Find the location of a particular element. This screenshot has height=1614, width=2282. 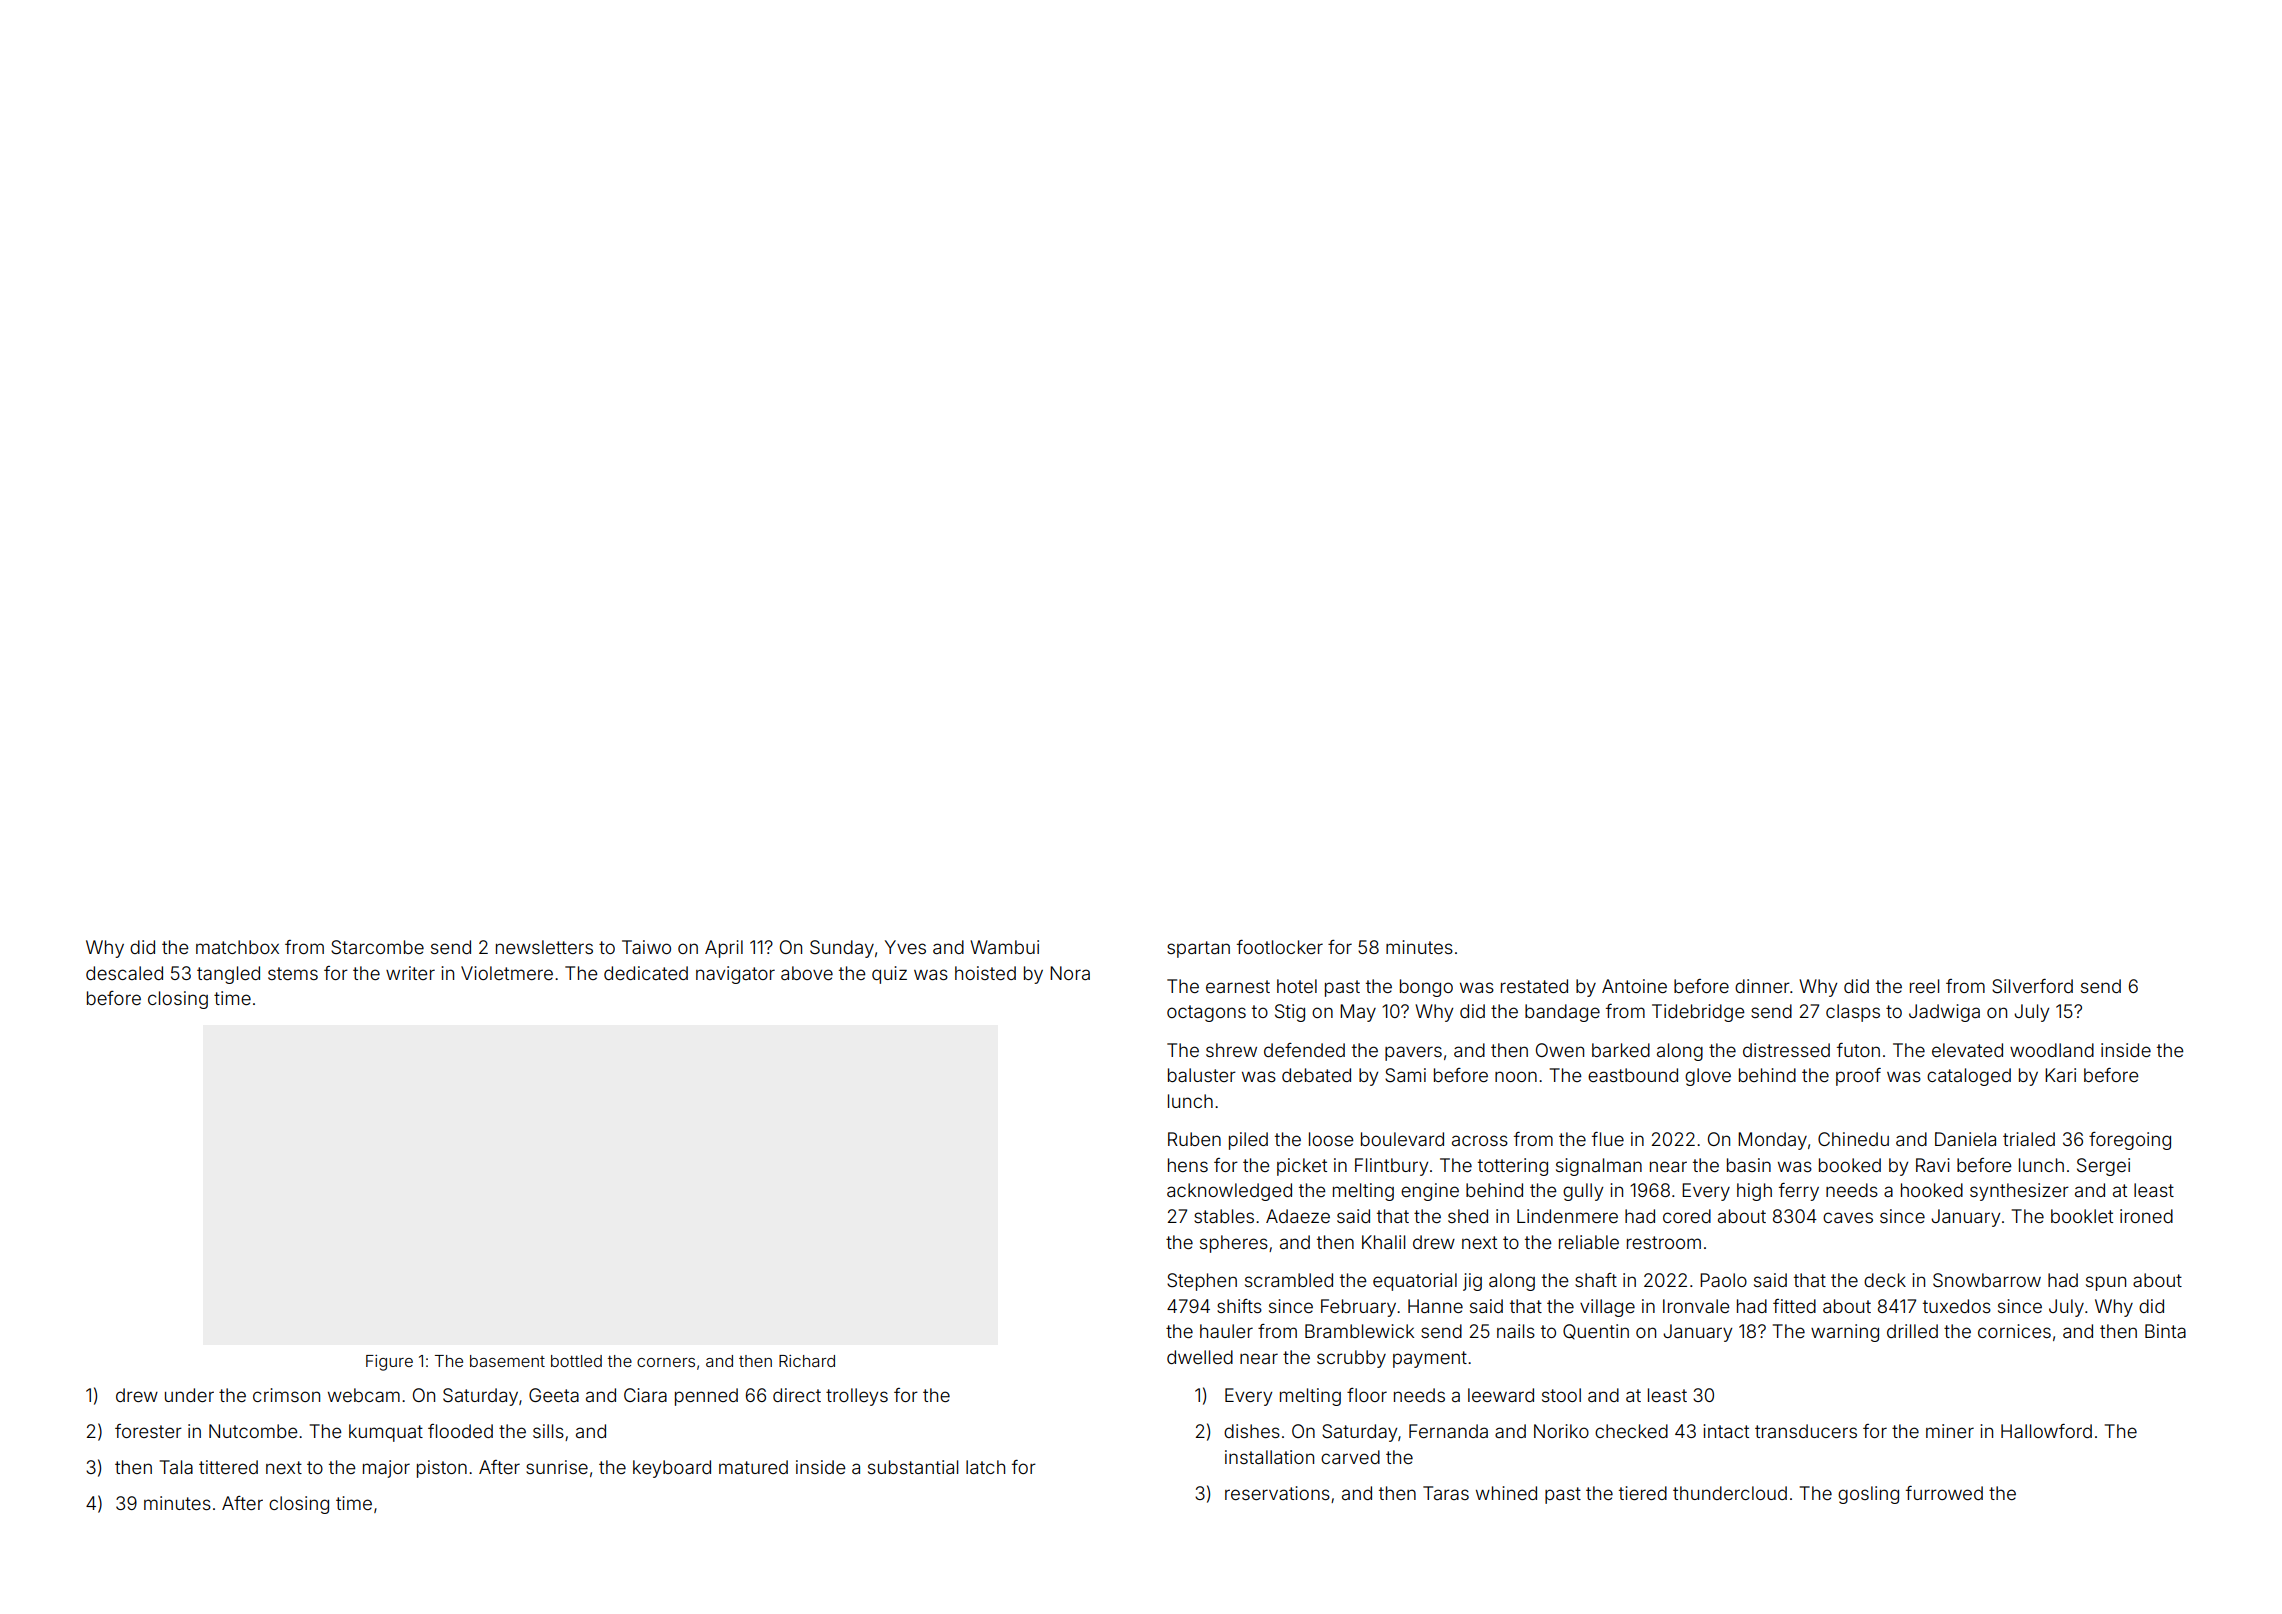

Figure is located at coordinates (389, 1363).
